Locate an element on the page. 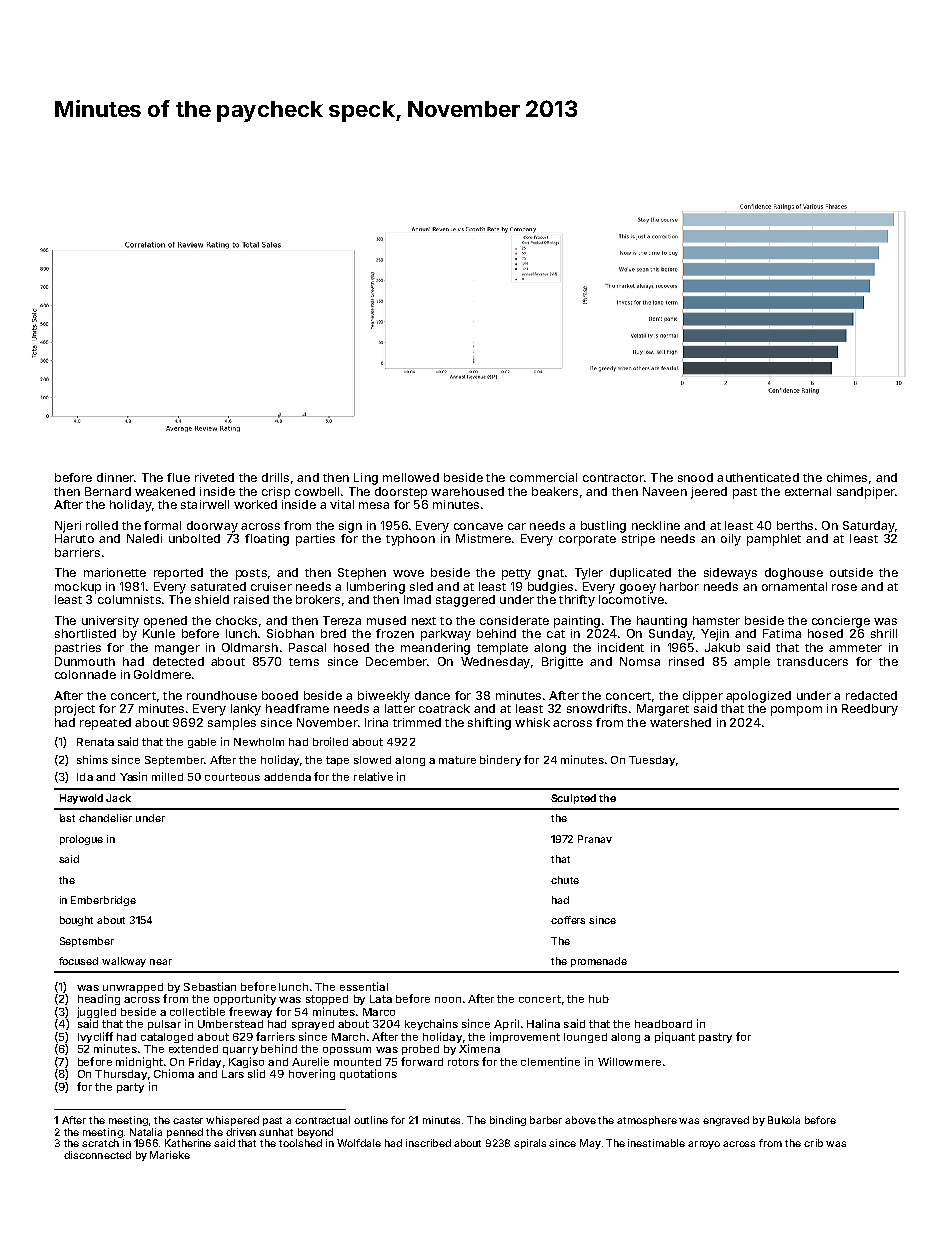  spirals is located at coordinates (530, 1144).
